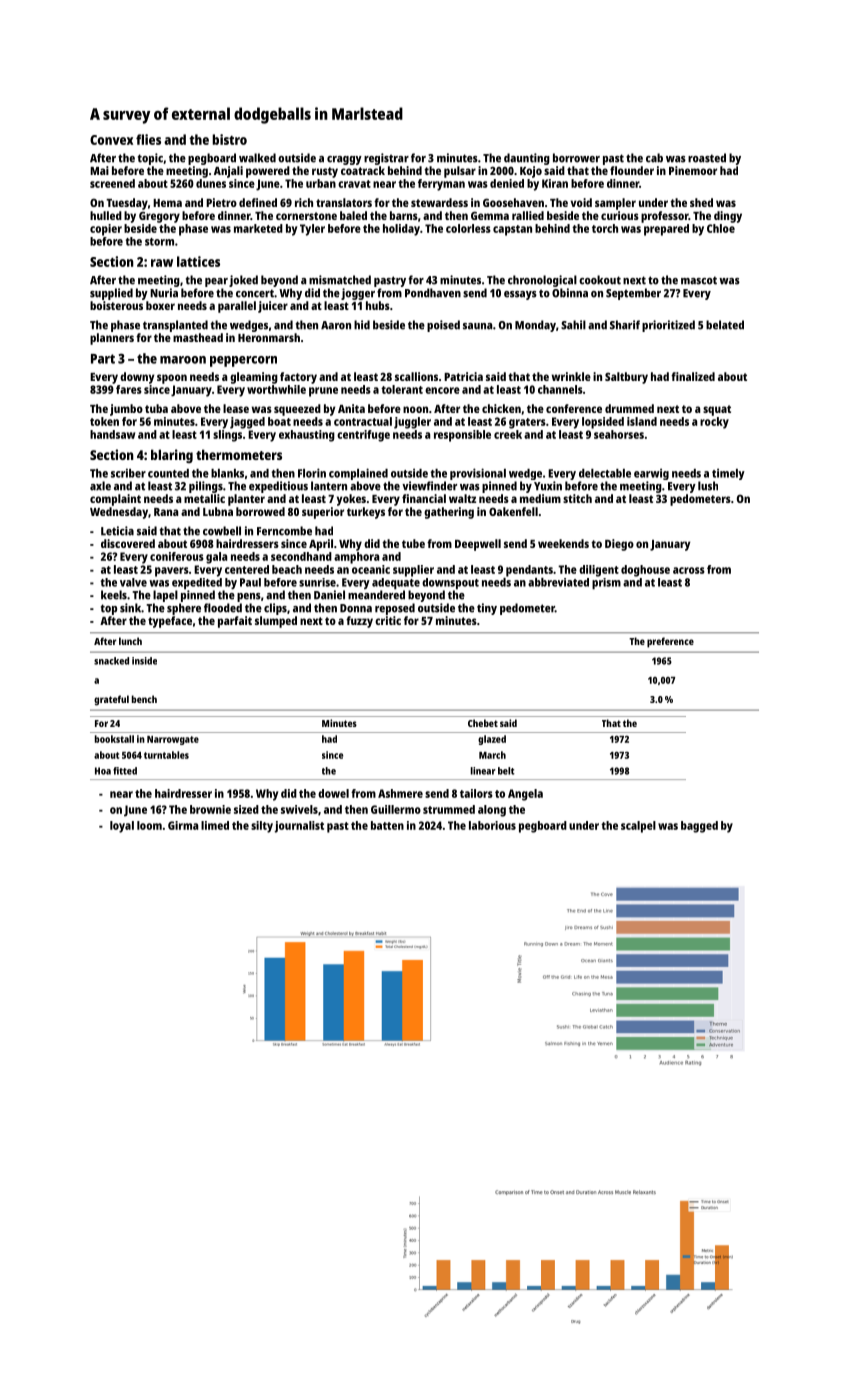 Image resolution: width=849 pixels, height=1400 pixels. Describe the element at coordinates (670, 642) in the image. I see `preference` at that location.
